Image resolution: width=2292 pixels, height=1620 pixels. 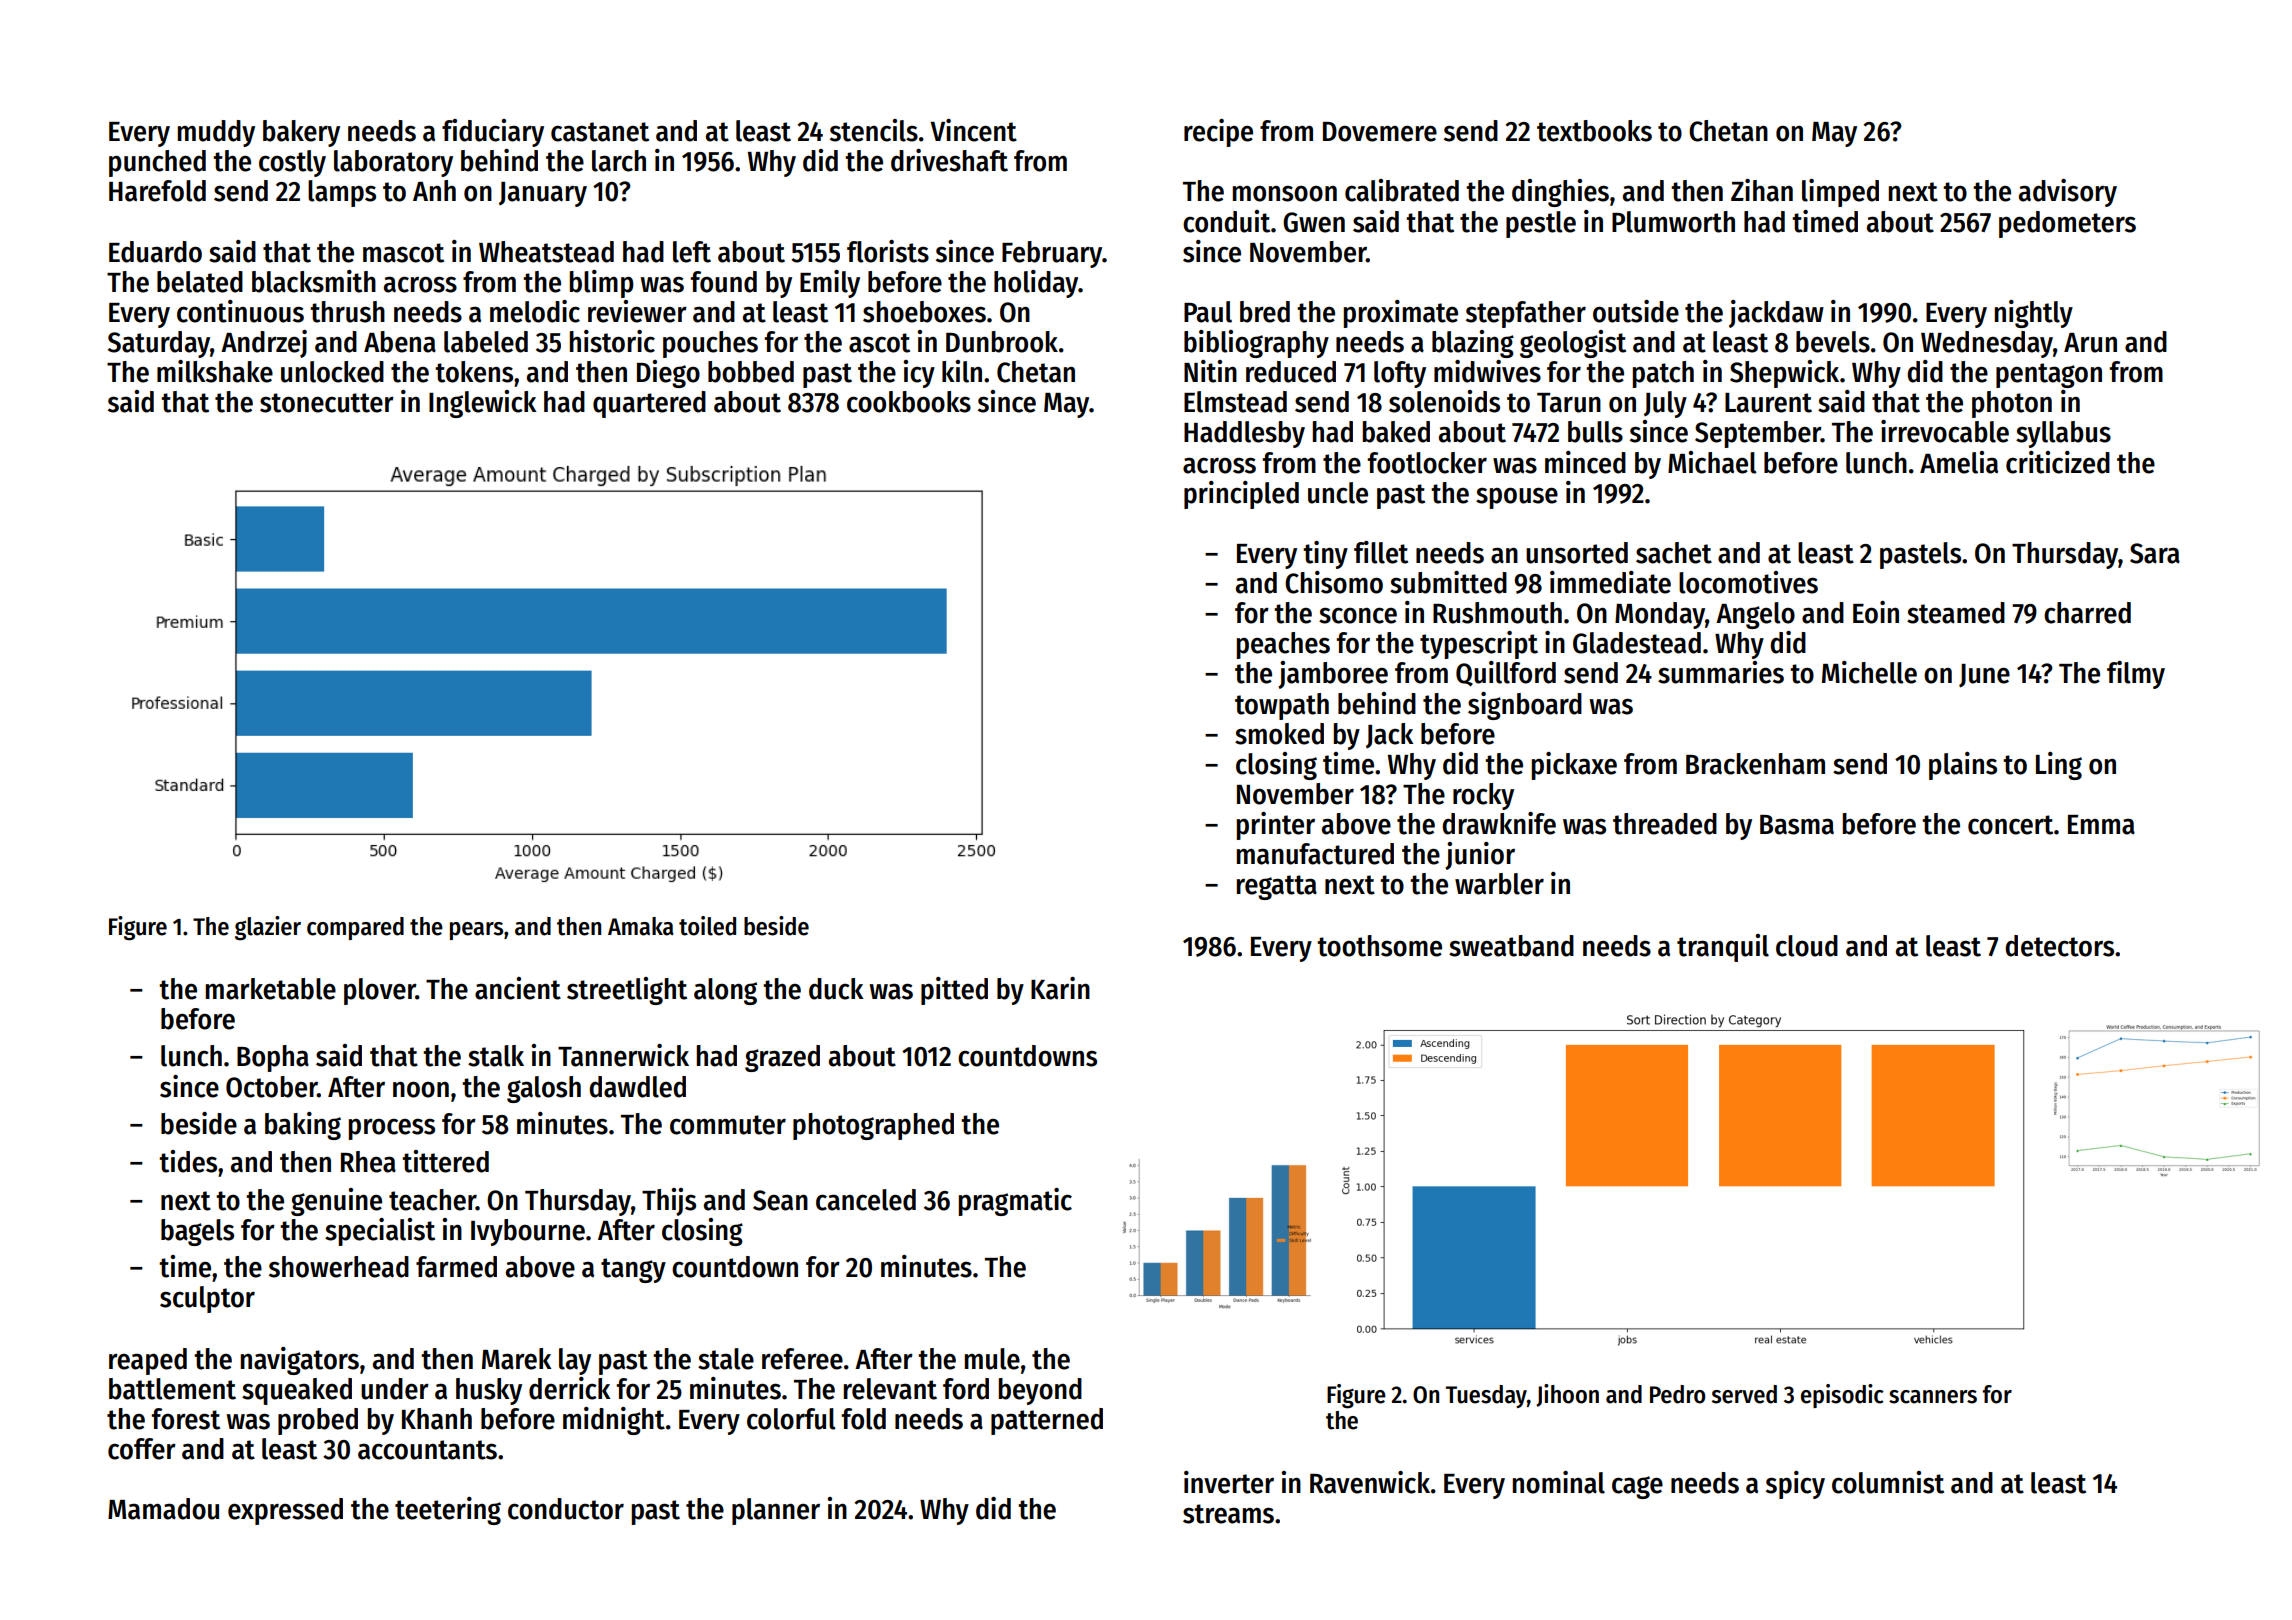 I want to click on smoked, so click(x=1279, y=734).
